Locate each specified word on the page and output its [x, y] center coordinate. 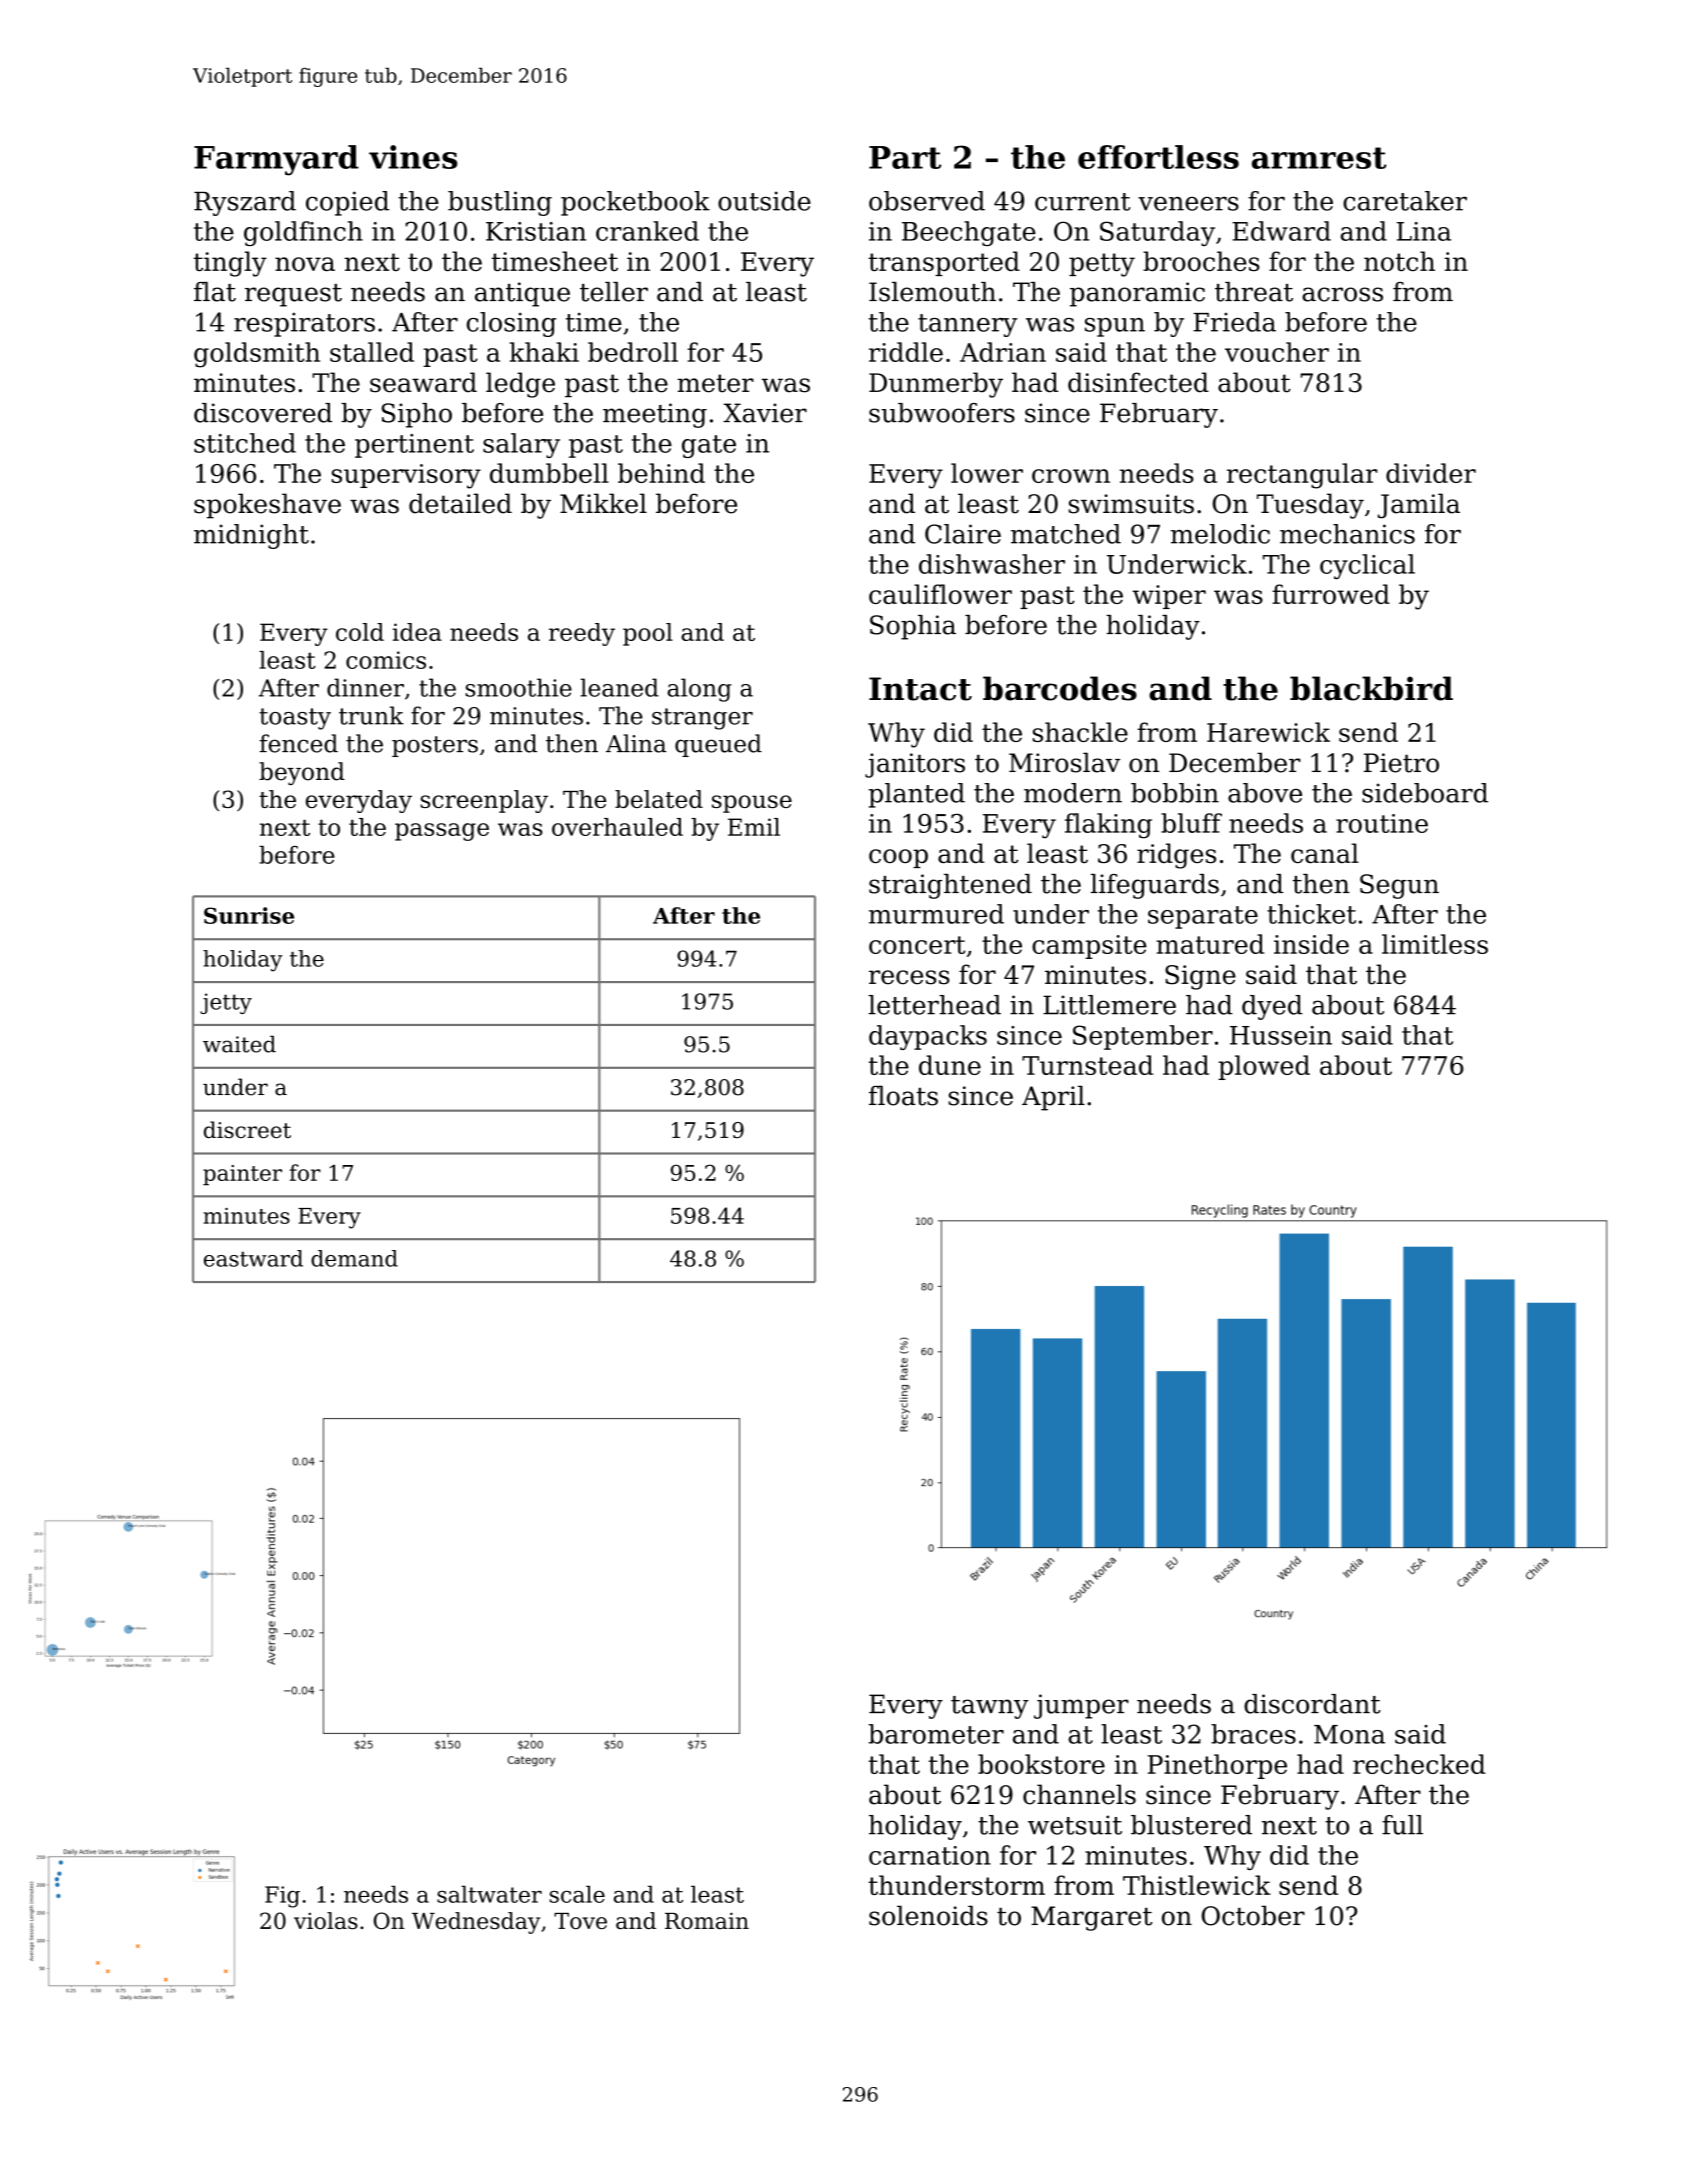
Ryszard [245, 203]
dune [950, 1065]
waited [239, 1044]
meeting [655, 415]
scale [577, 1894]
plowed [1264, 1067]
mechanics [1347, 534]
